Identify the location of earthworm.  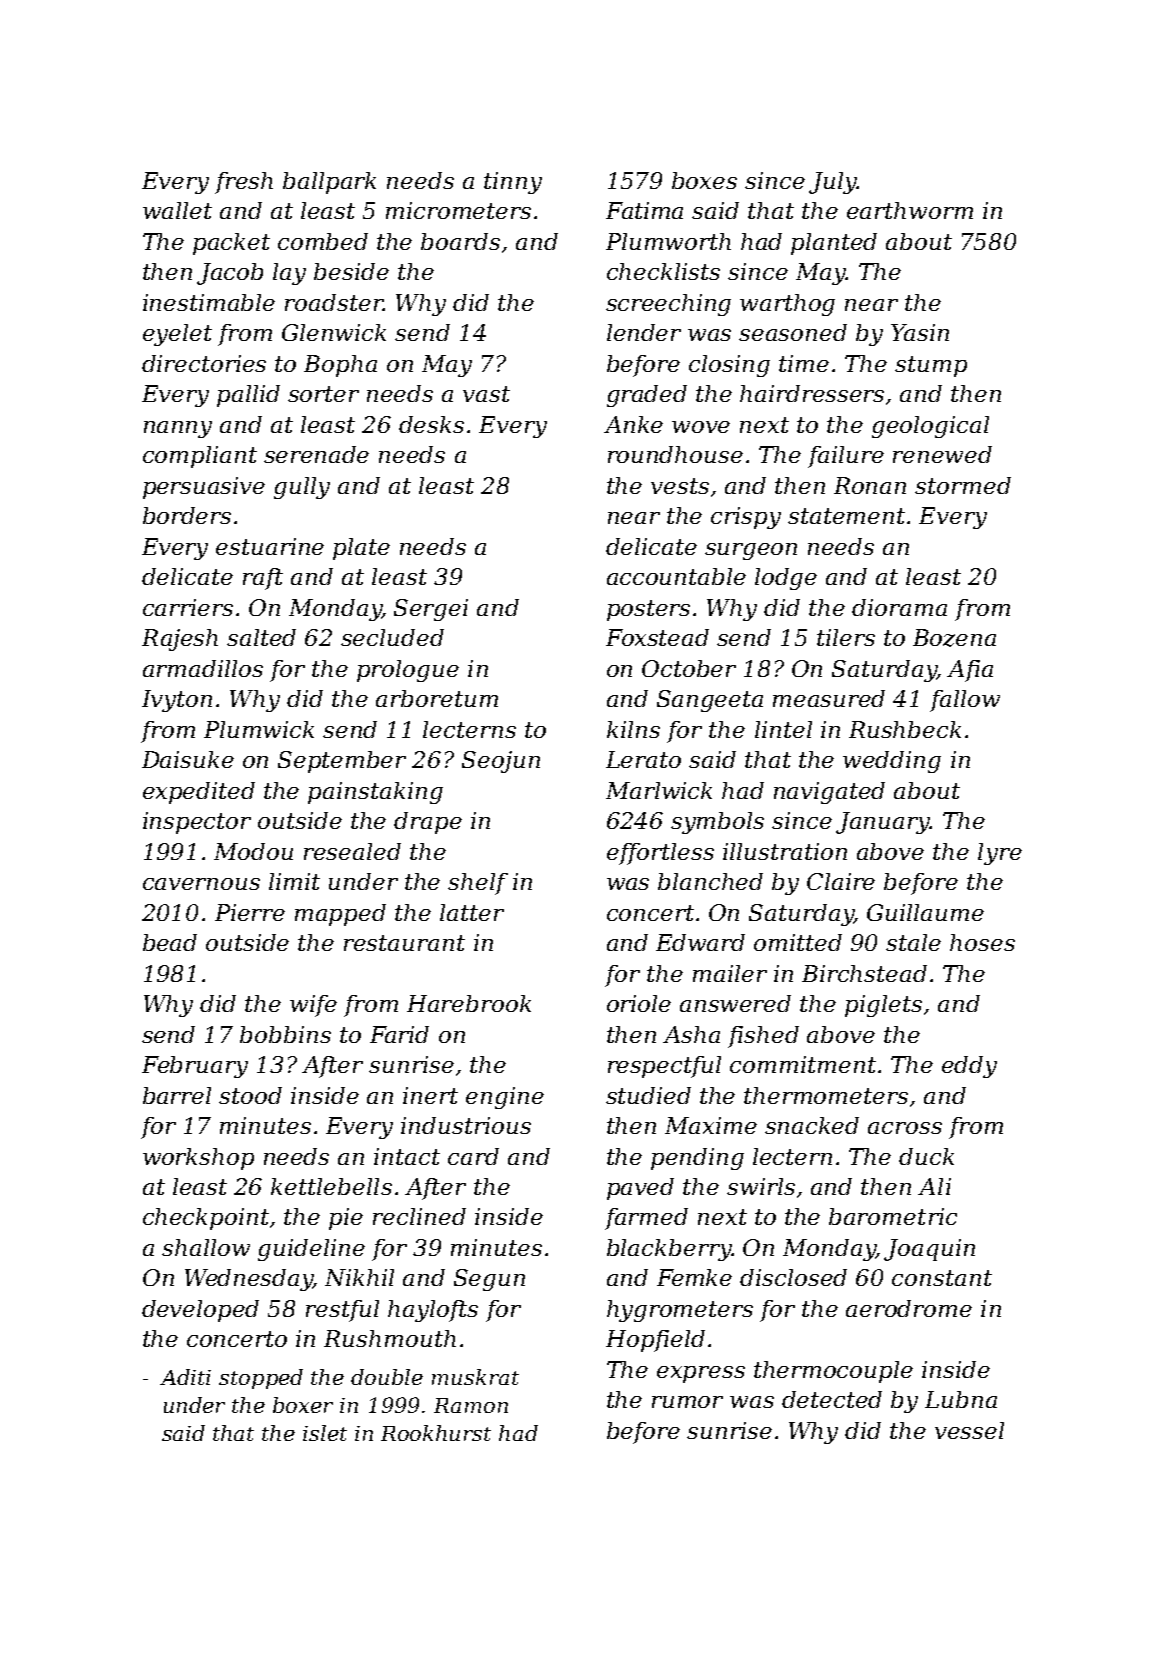
(910, 210).
